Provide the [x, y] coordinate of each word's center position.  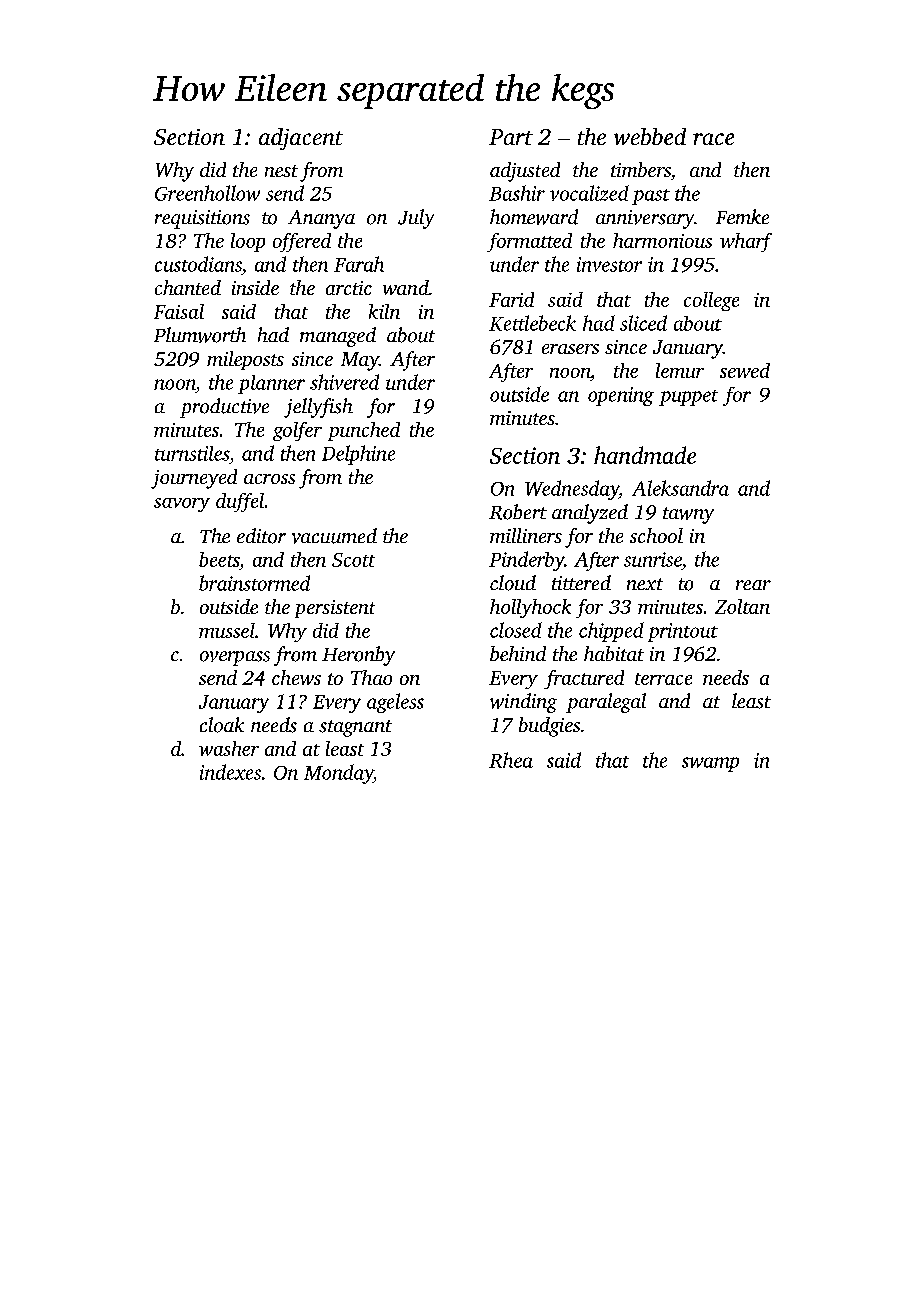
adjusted [525, 172]
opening [621, 396]
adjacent [301, 139]
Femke [742, 216]
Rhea [511, 760]
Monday [338, 774]
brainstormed [254, 583]
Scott [353, 560]
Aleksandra [680, 488]
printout [683, 632]
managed [338, 337]
